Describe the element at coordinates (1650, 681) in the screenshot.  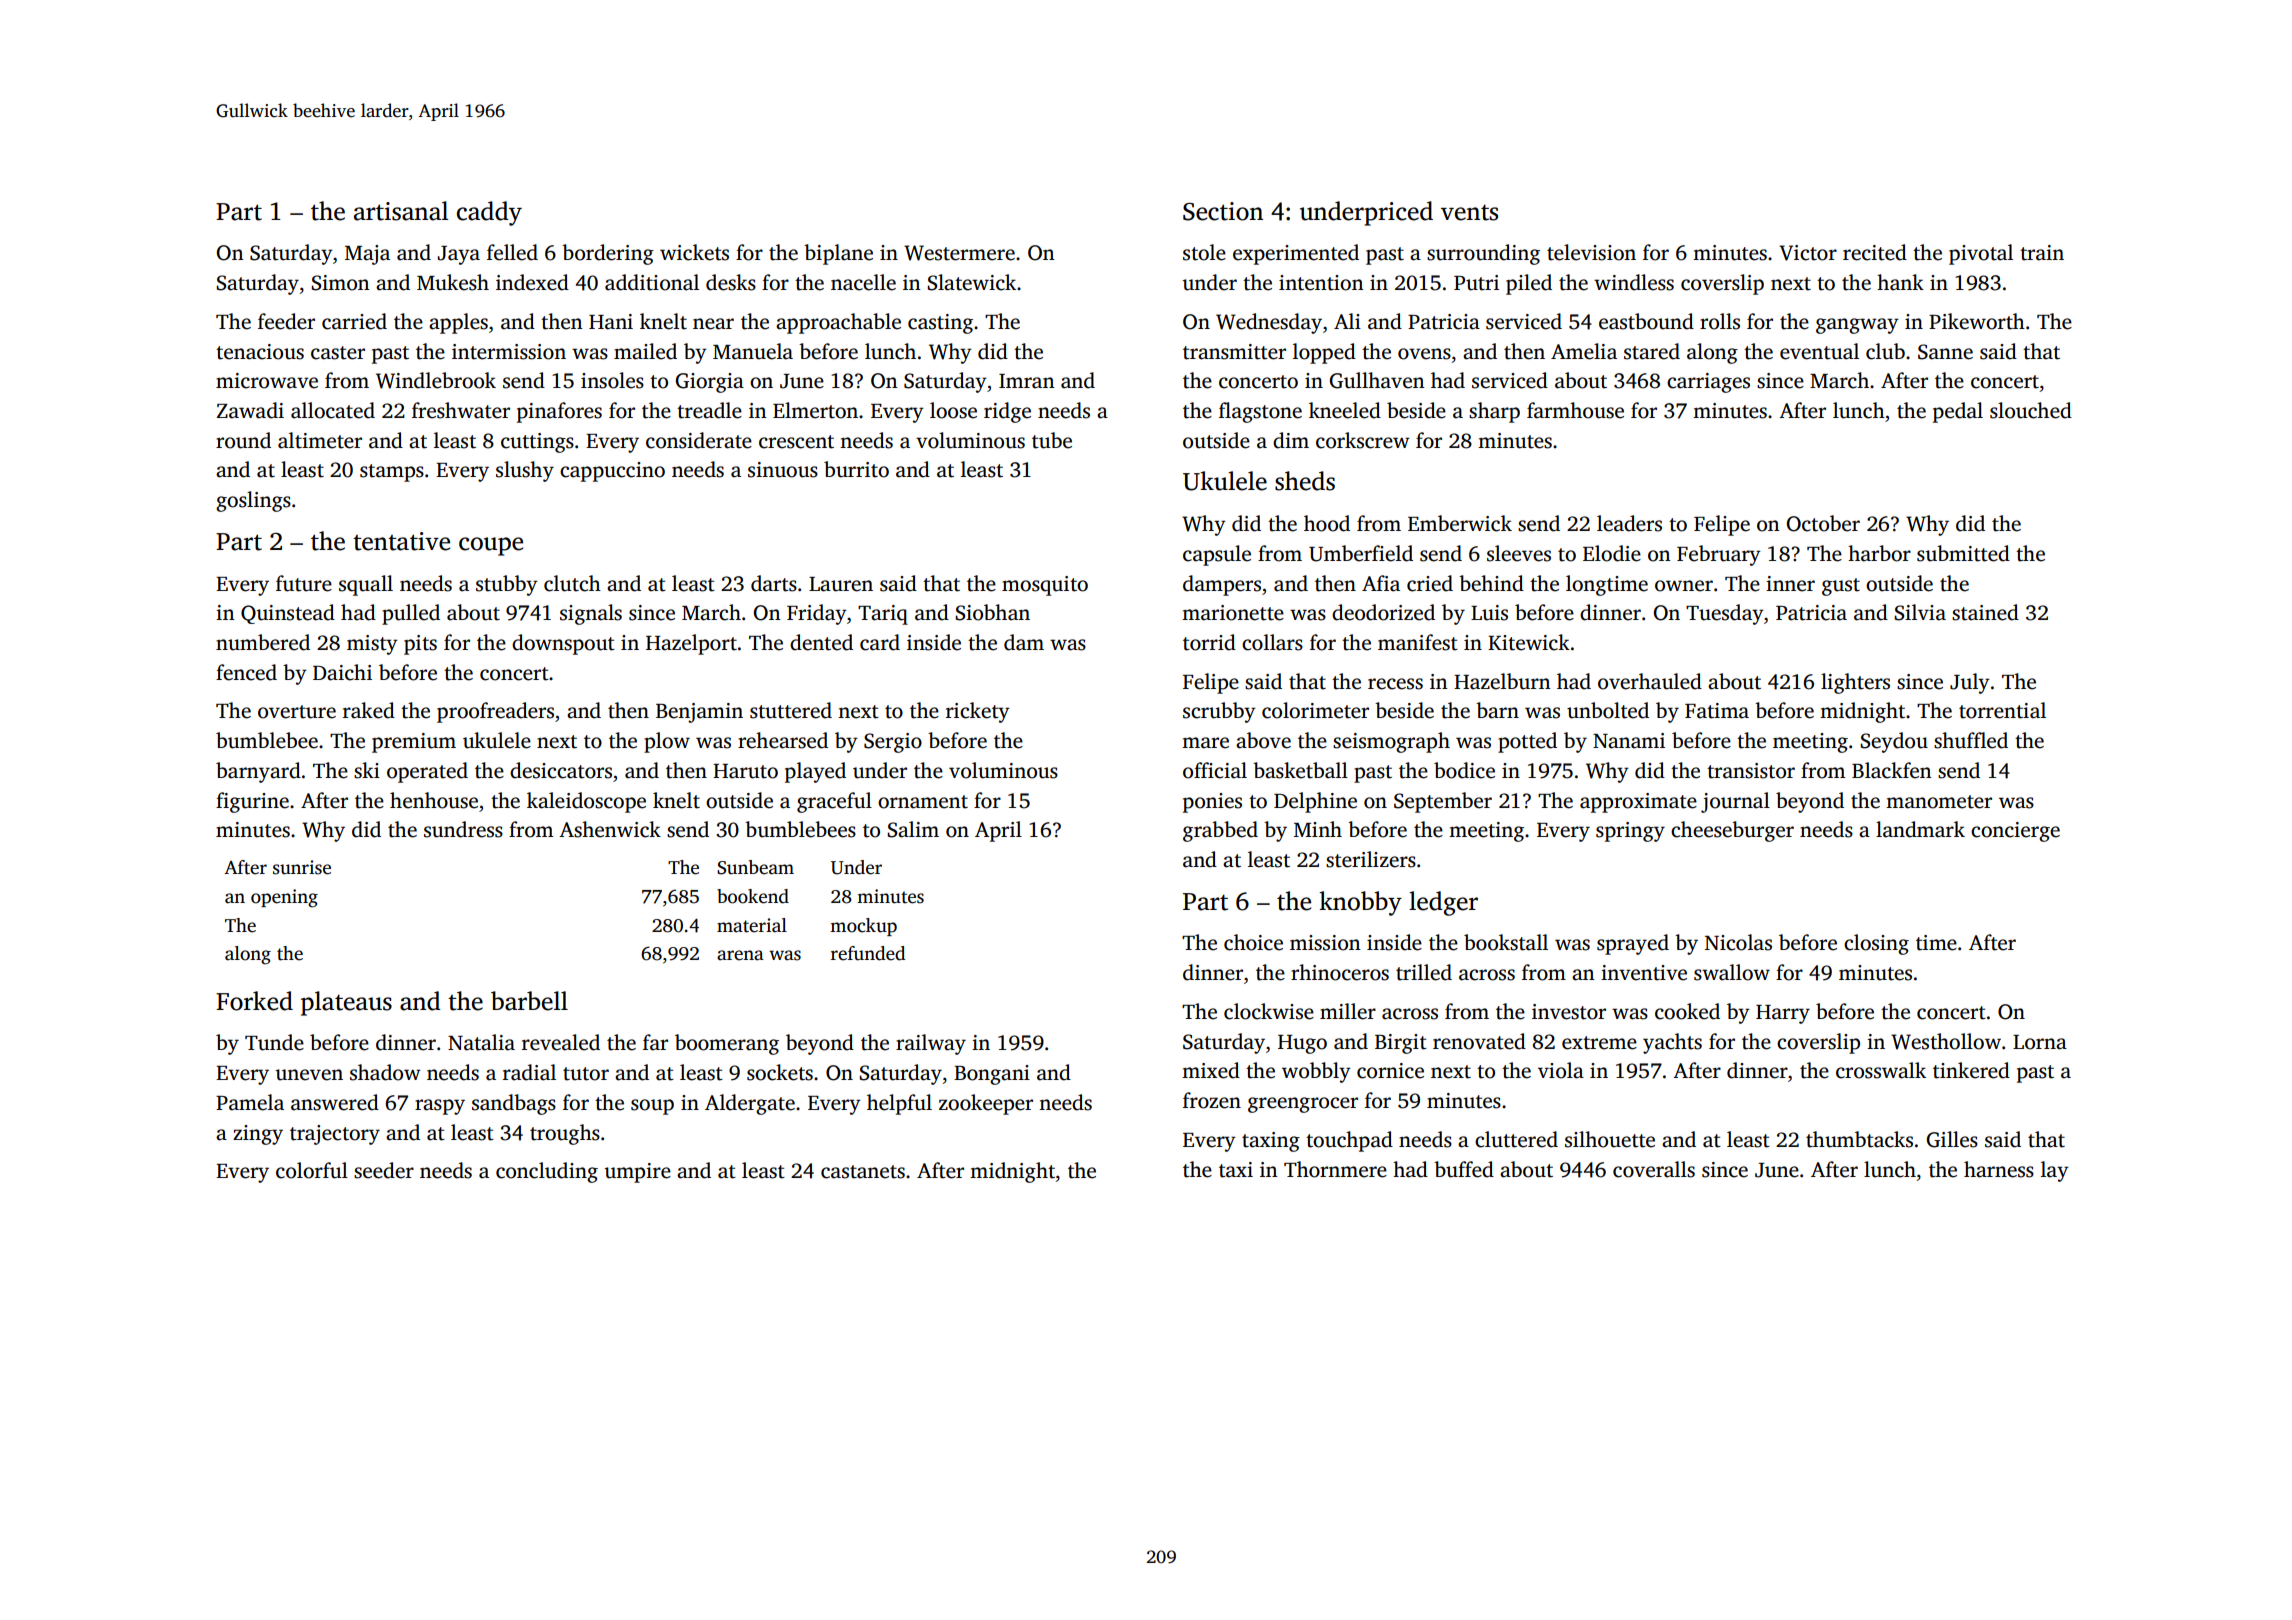
I see `overhauled` at that location.
